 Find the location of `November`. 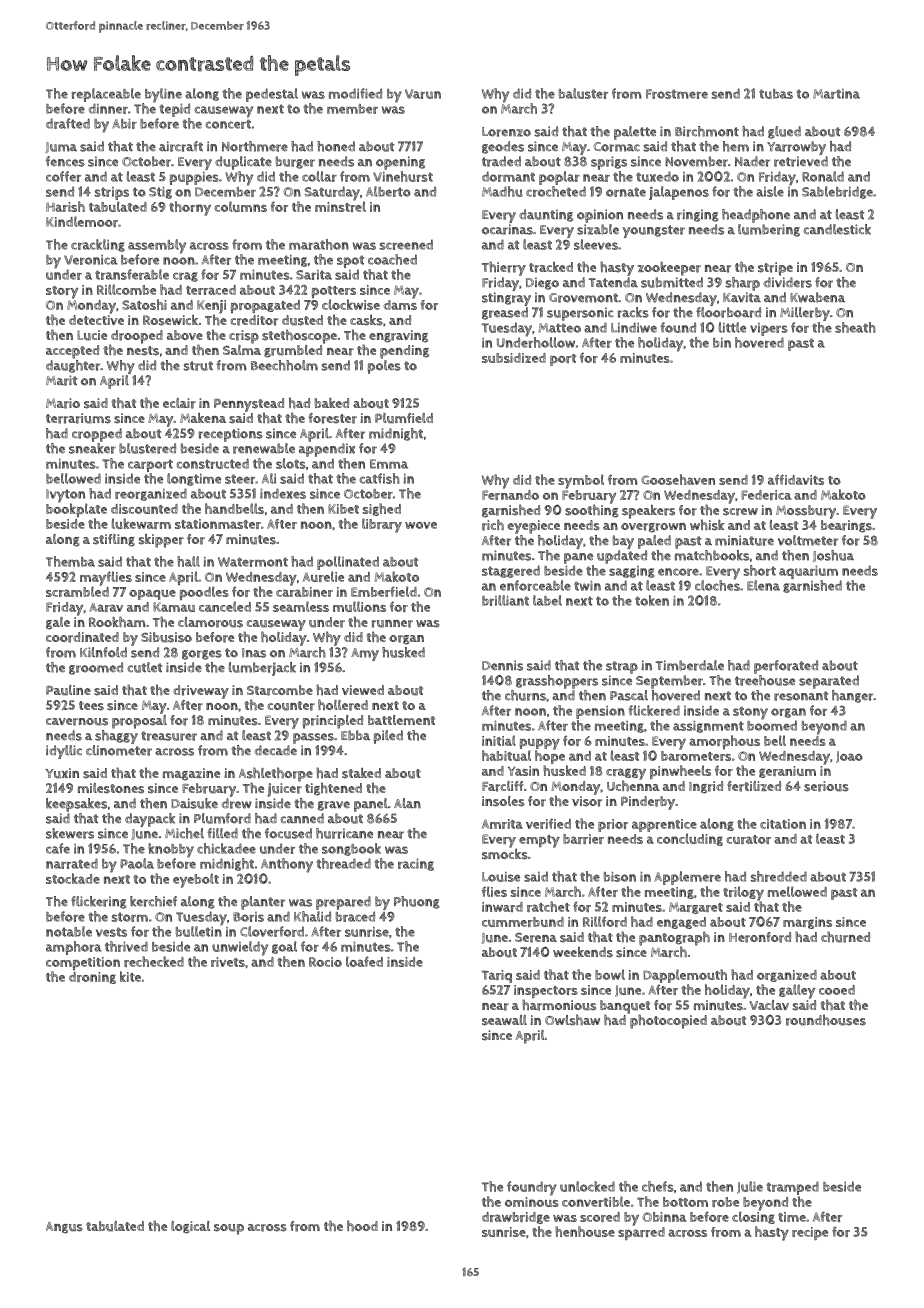

November is located at coordinates (696, 161).
